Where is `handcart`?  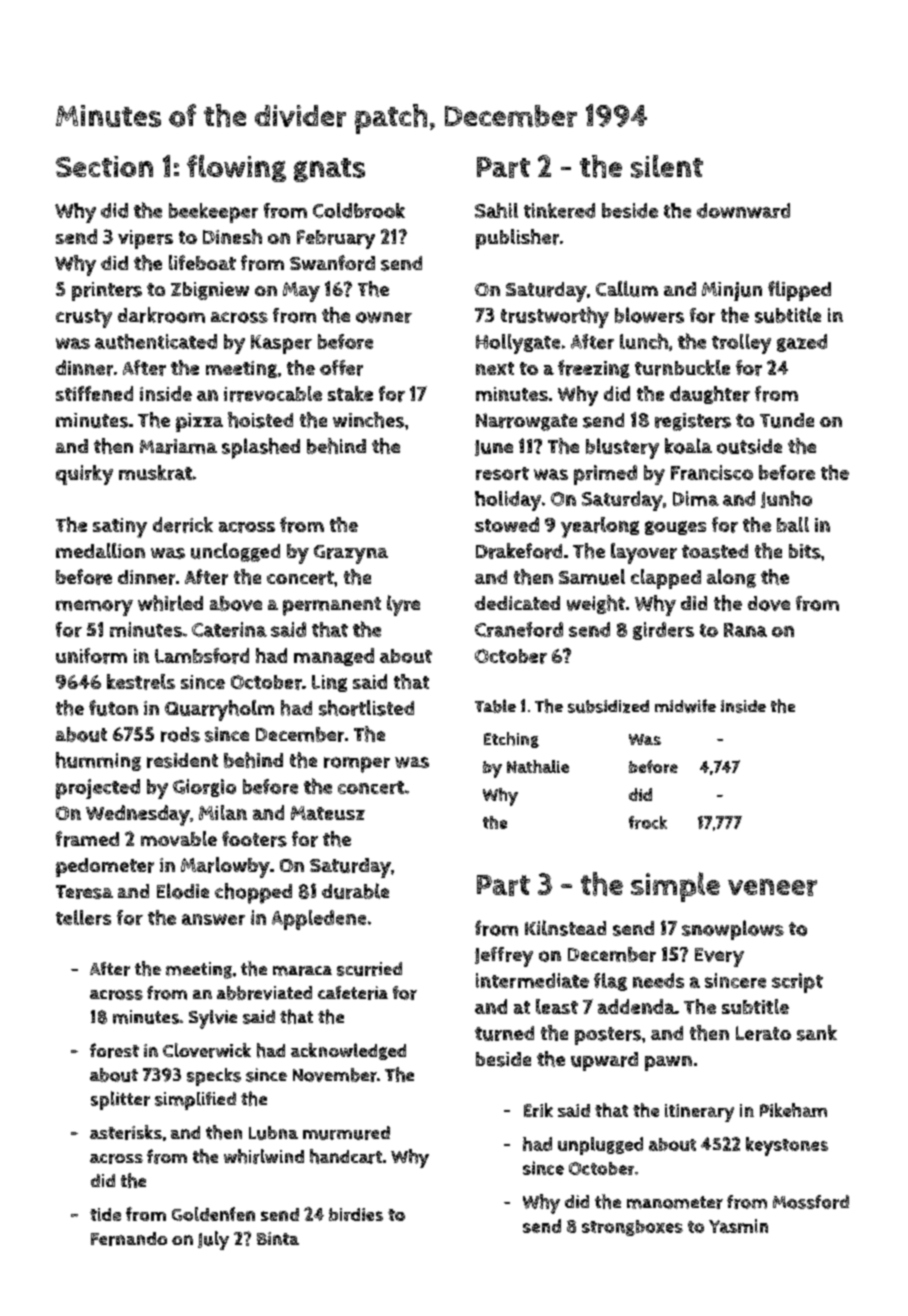 handcart is located at coordinates (346, 1156).
